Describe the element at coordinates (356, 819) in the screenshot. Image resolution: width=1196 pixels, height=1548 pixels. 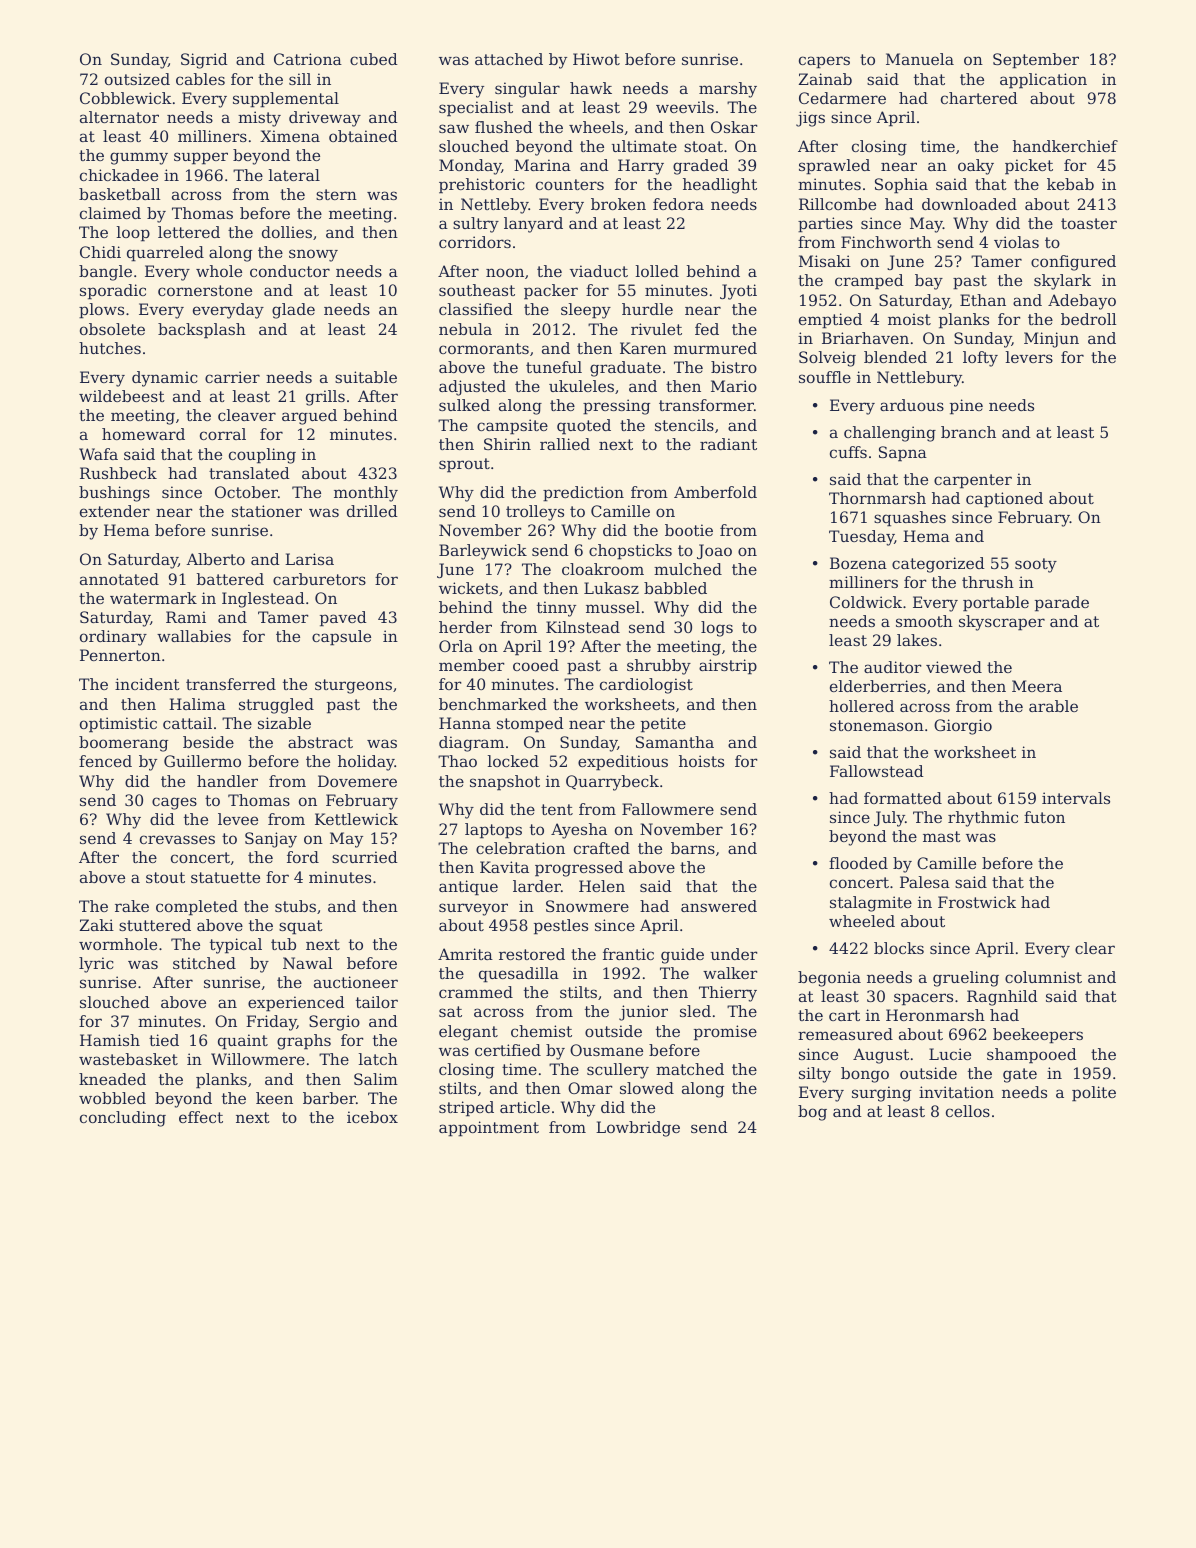
I see `Kettlewick` at that location.
